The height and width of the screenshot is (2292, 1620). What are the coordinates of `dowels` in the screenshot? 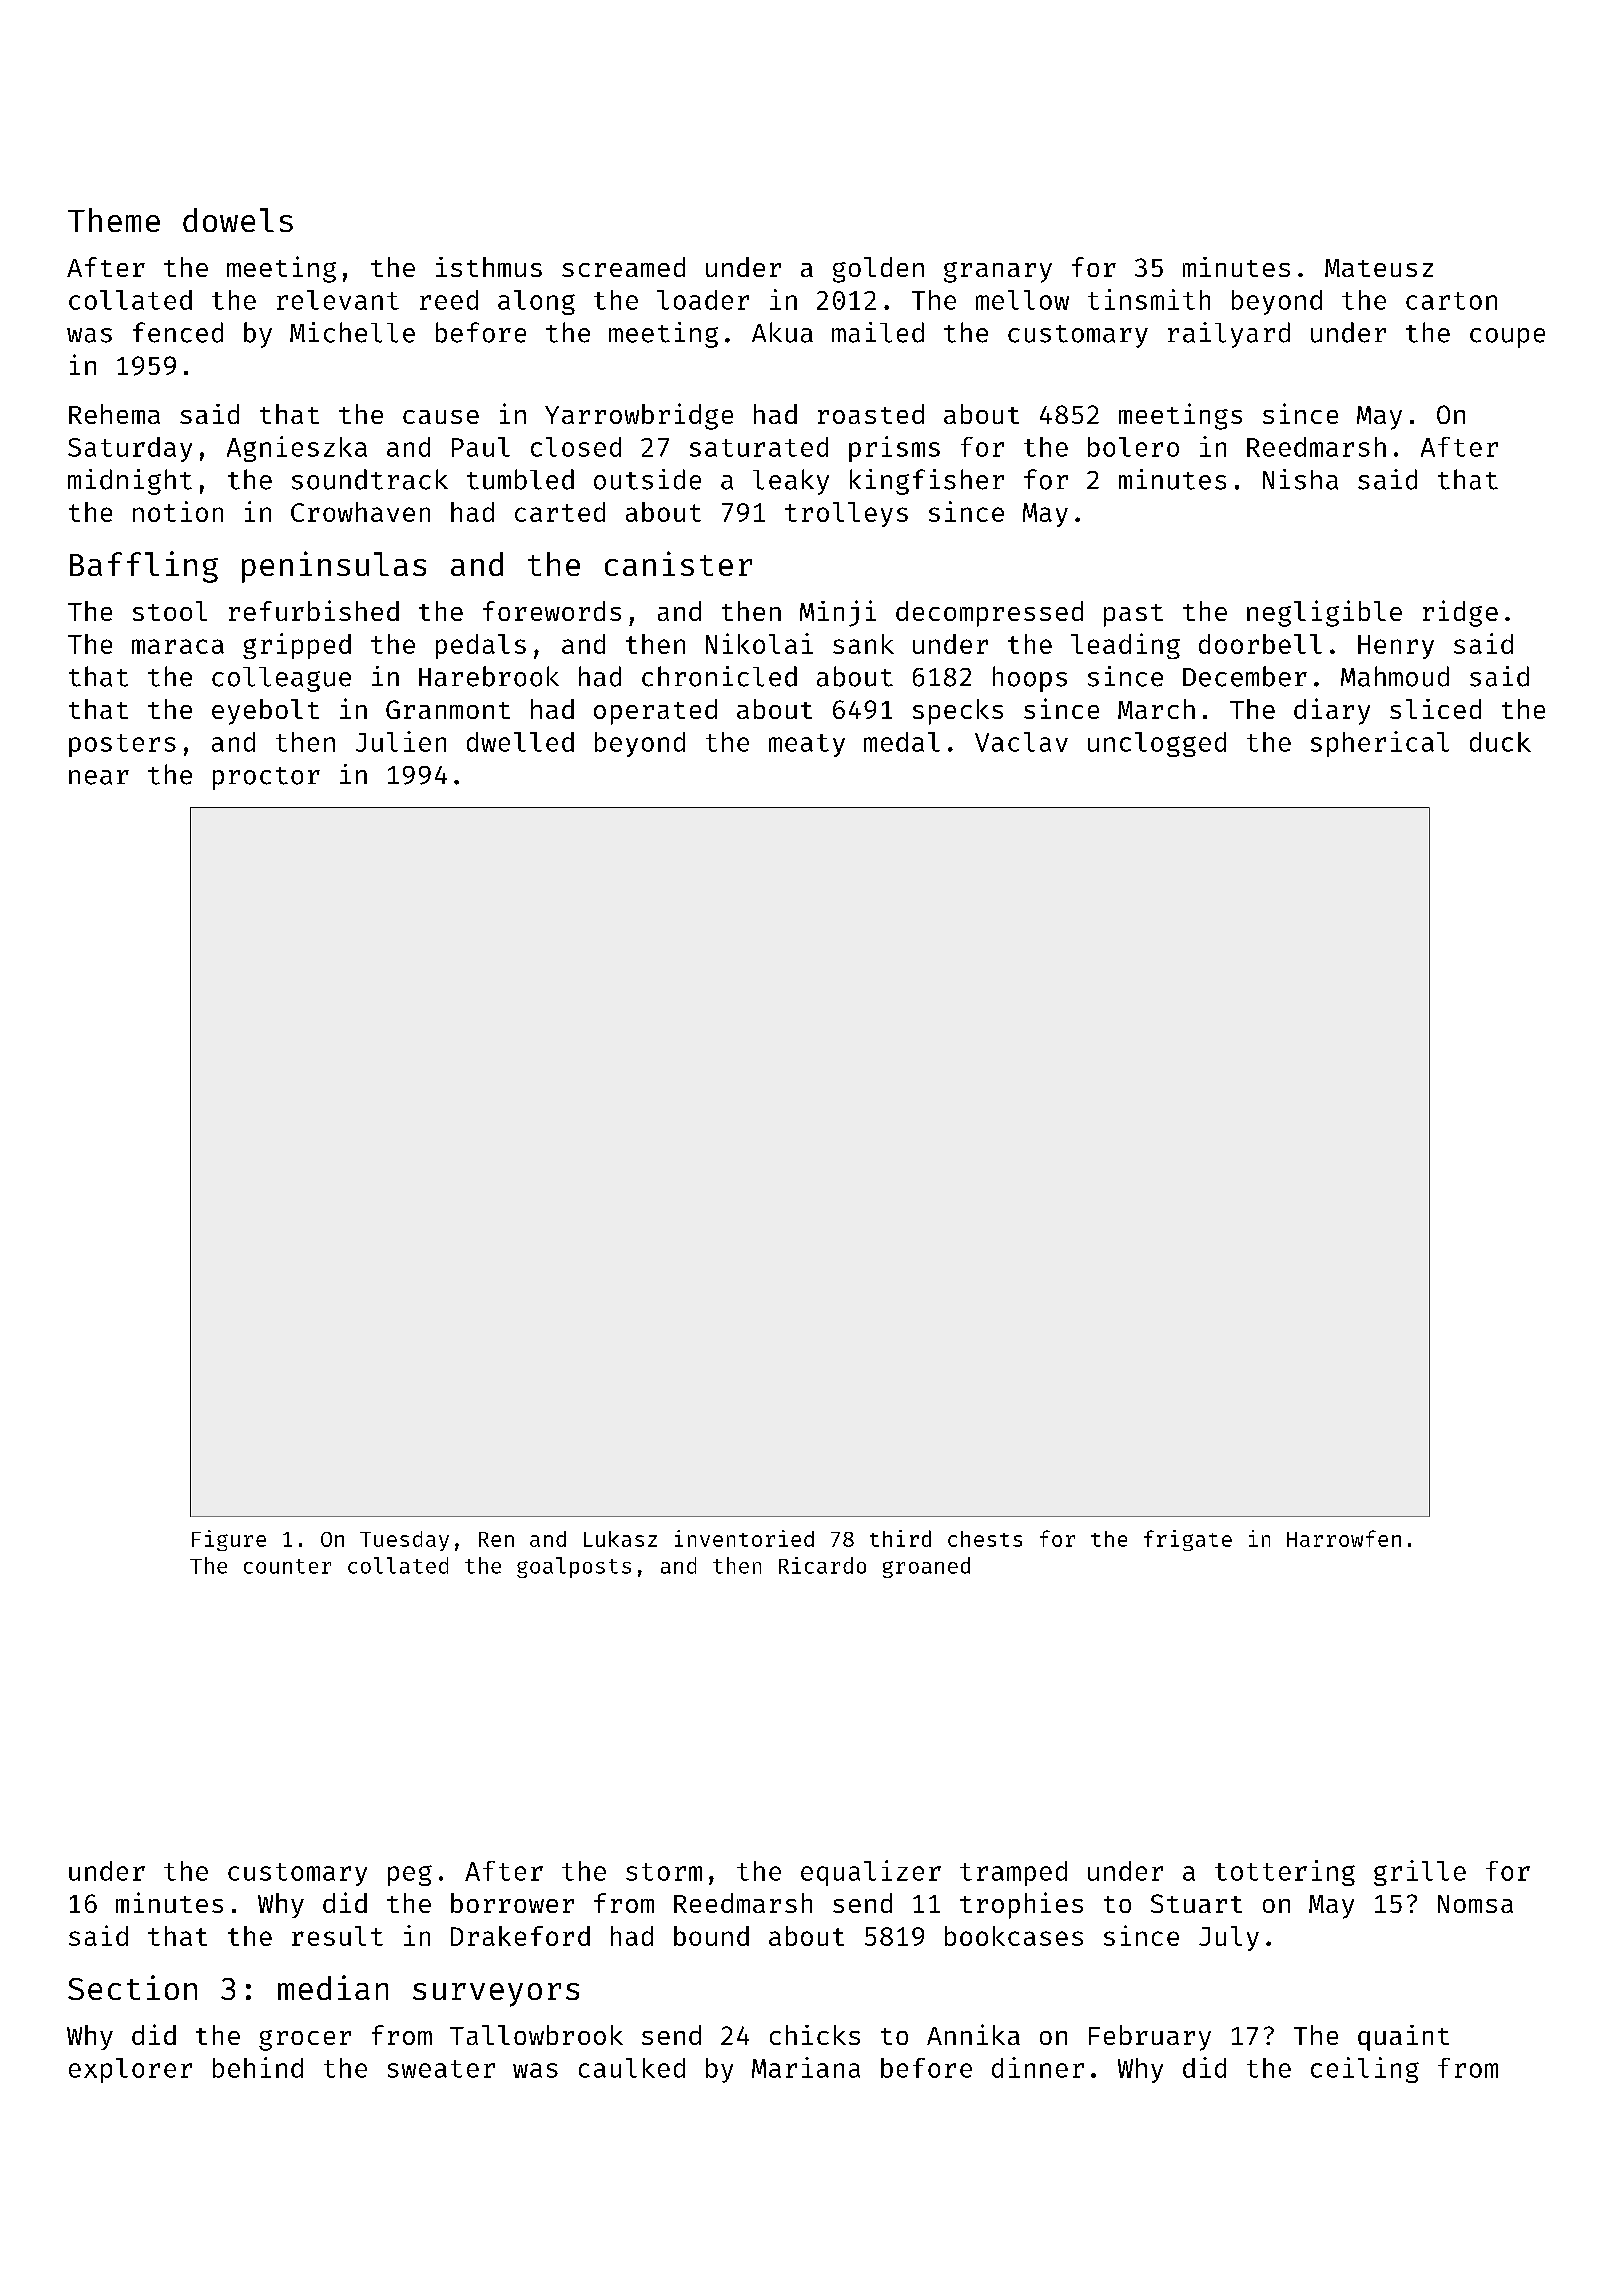 It's located at (238, 220).
